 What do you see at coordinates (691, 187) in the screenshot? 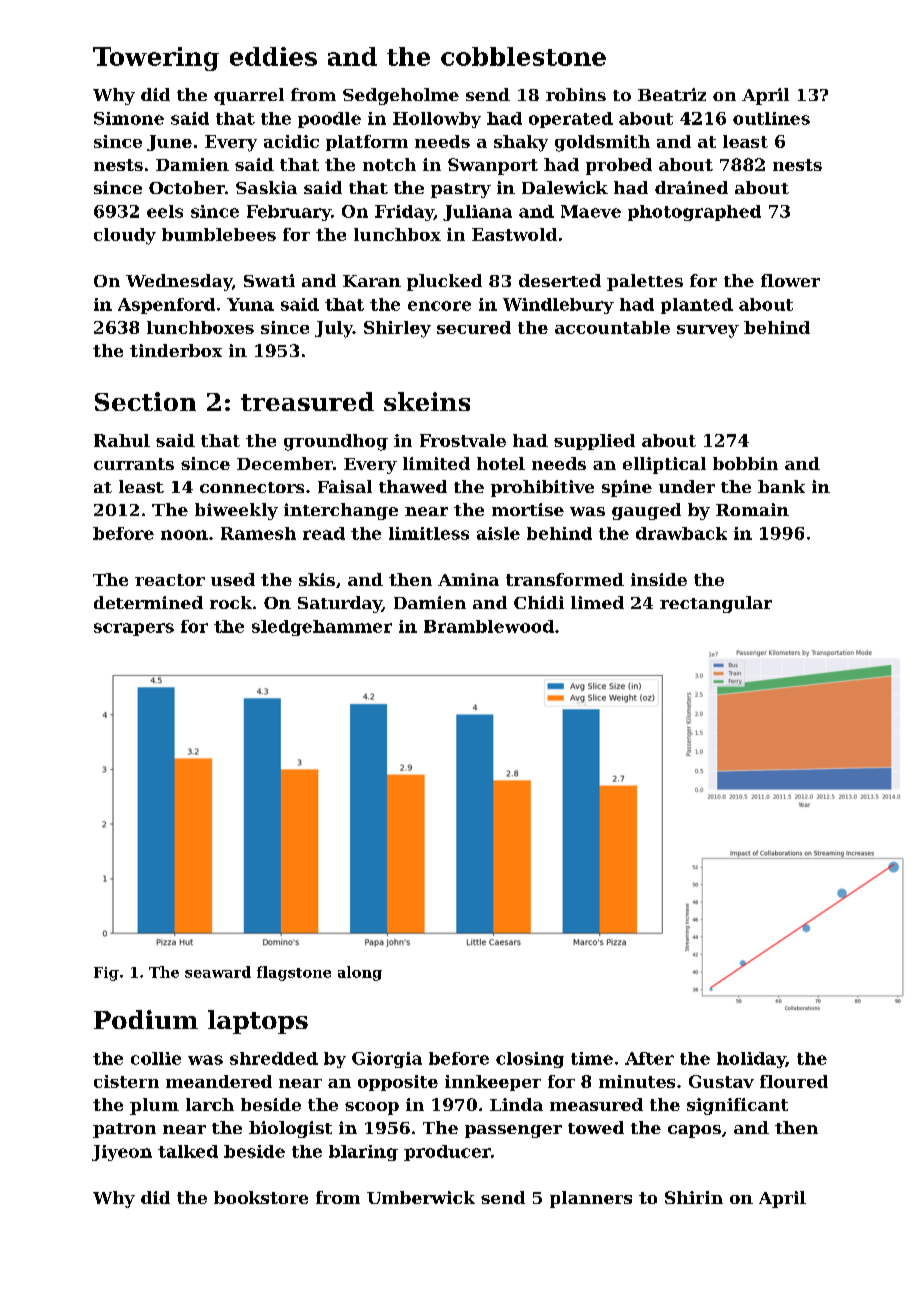
I see `drained` at bounding box center [691, 187].
